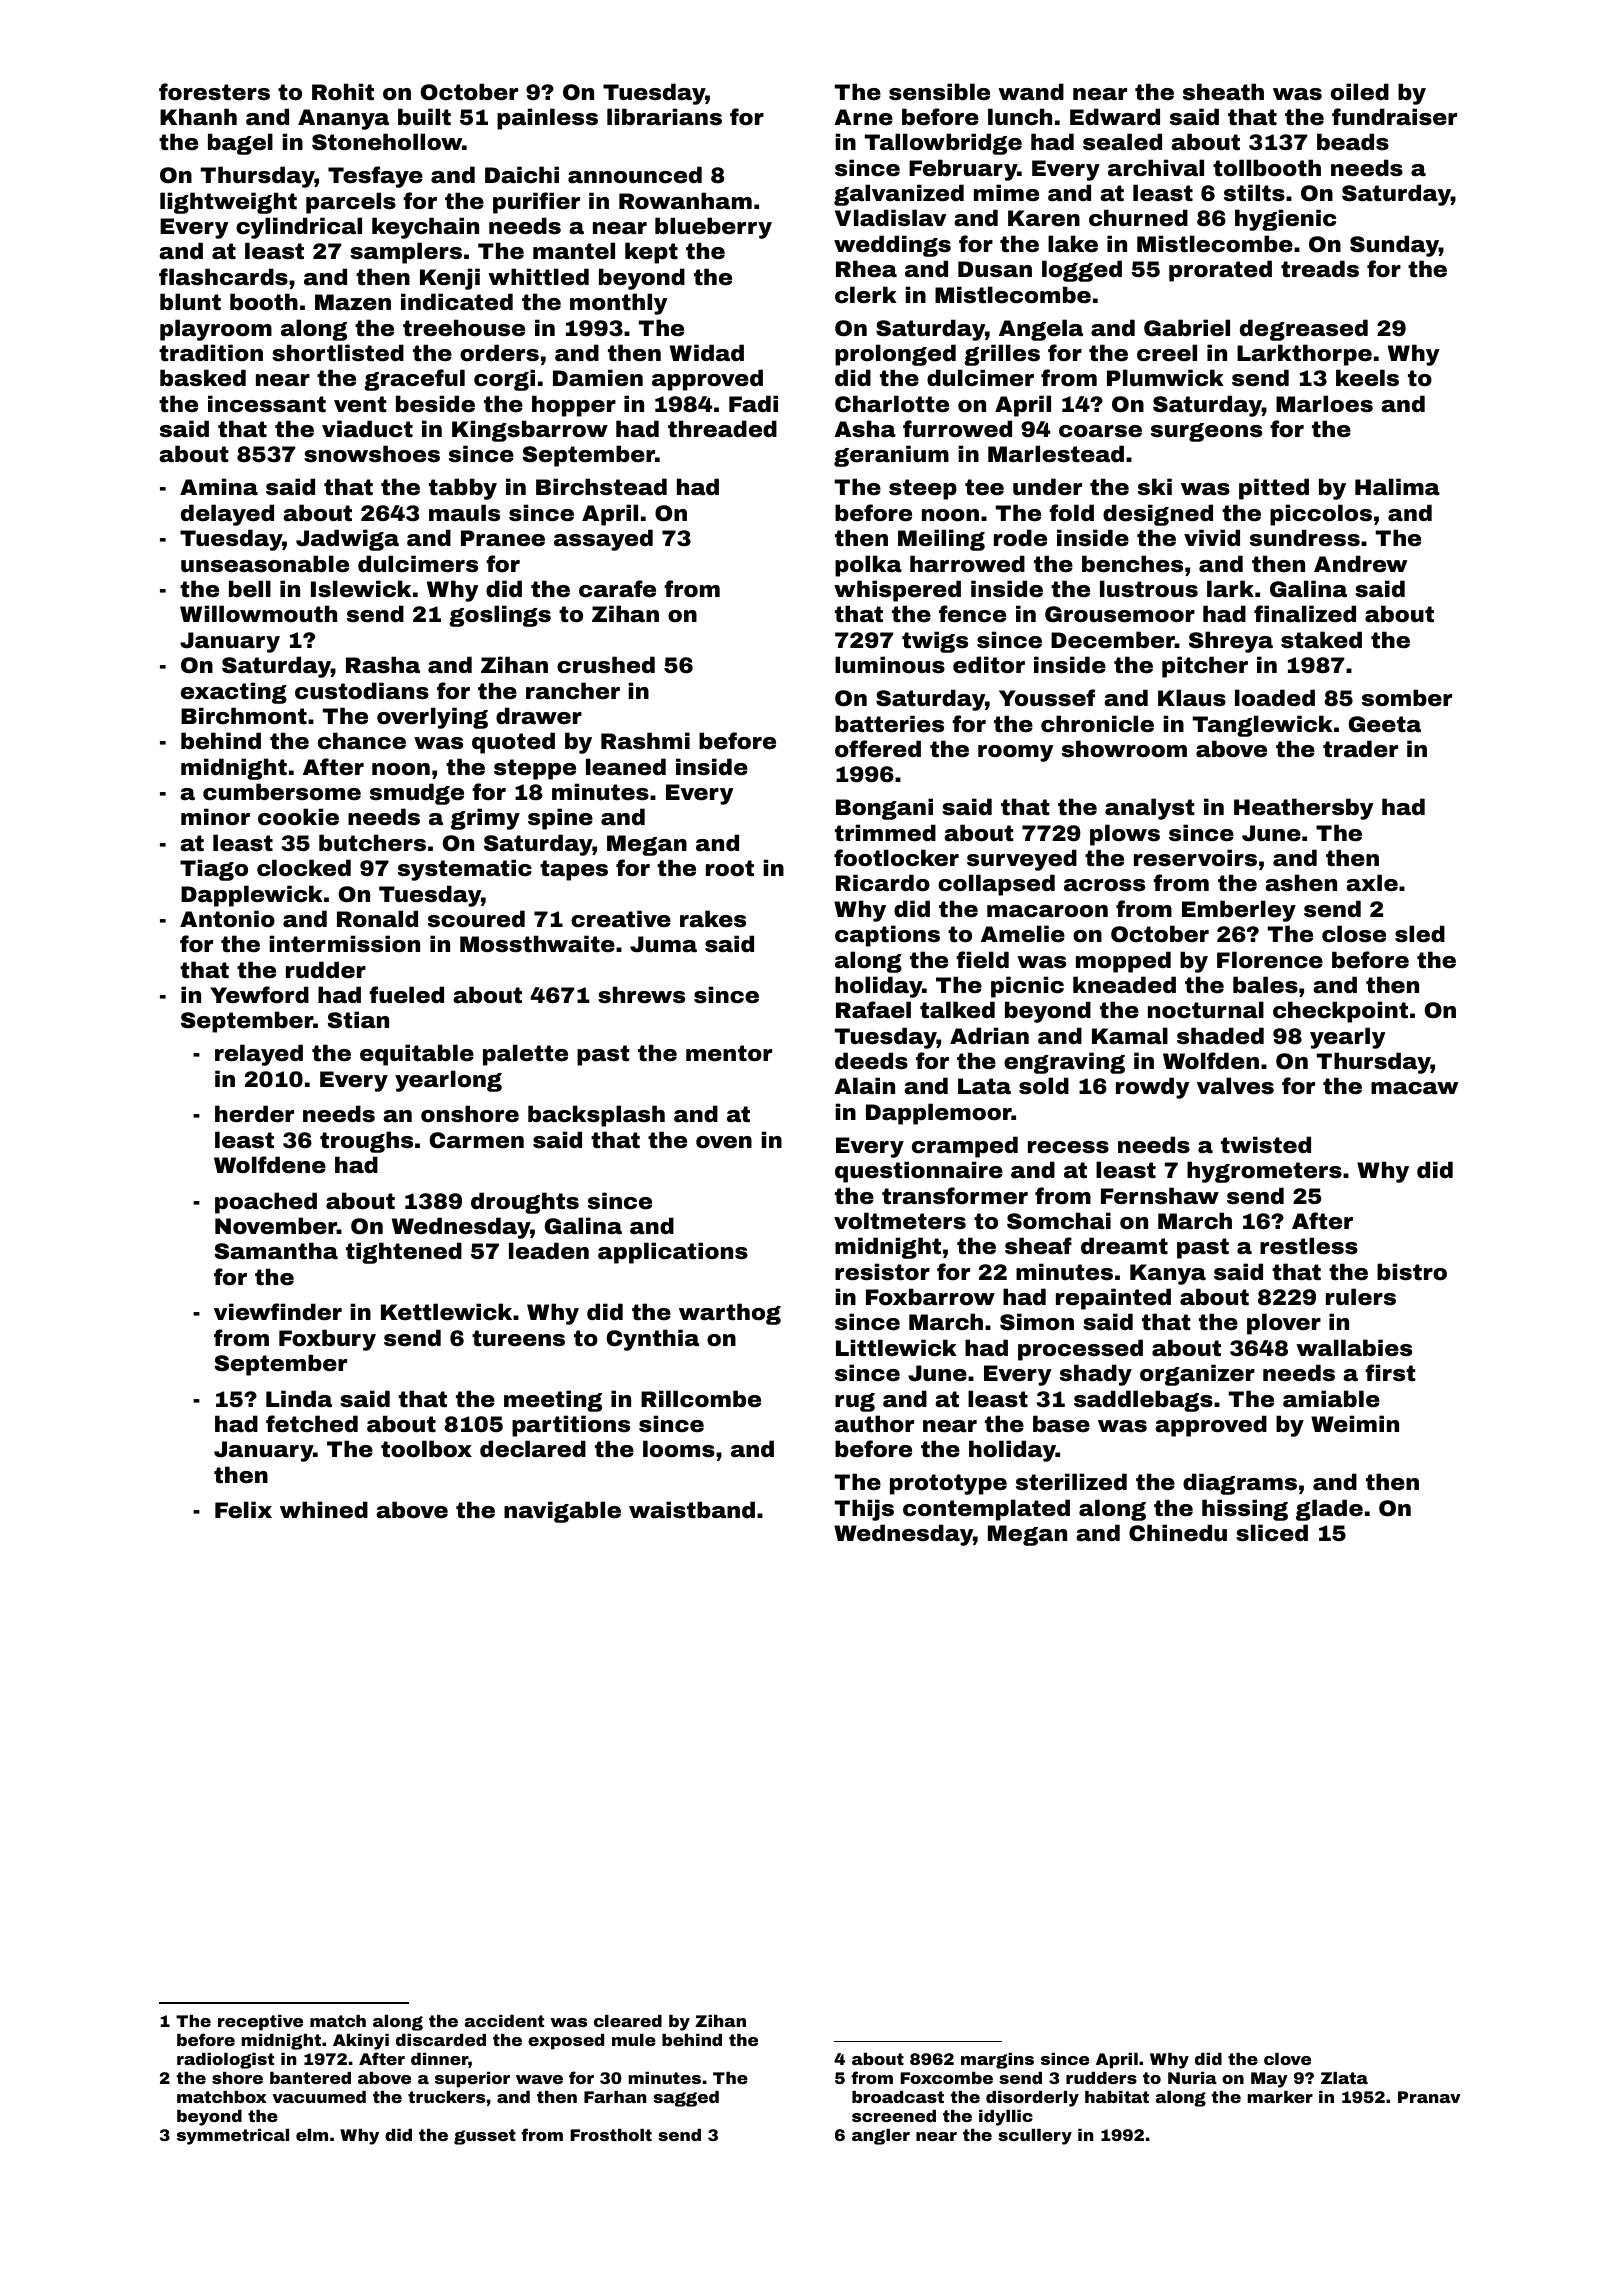 This page has height=2292, width=1620. What do you see at coordinates (1020, 537) in the page?
I see `rode` at bounding box center [1020, 537].
